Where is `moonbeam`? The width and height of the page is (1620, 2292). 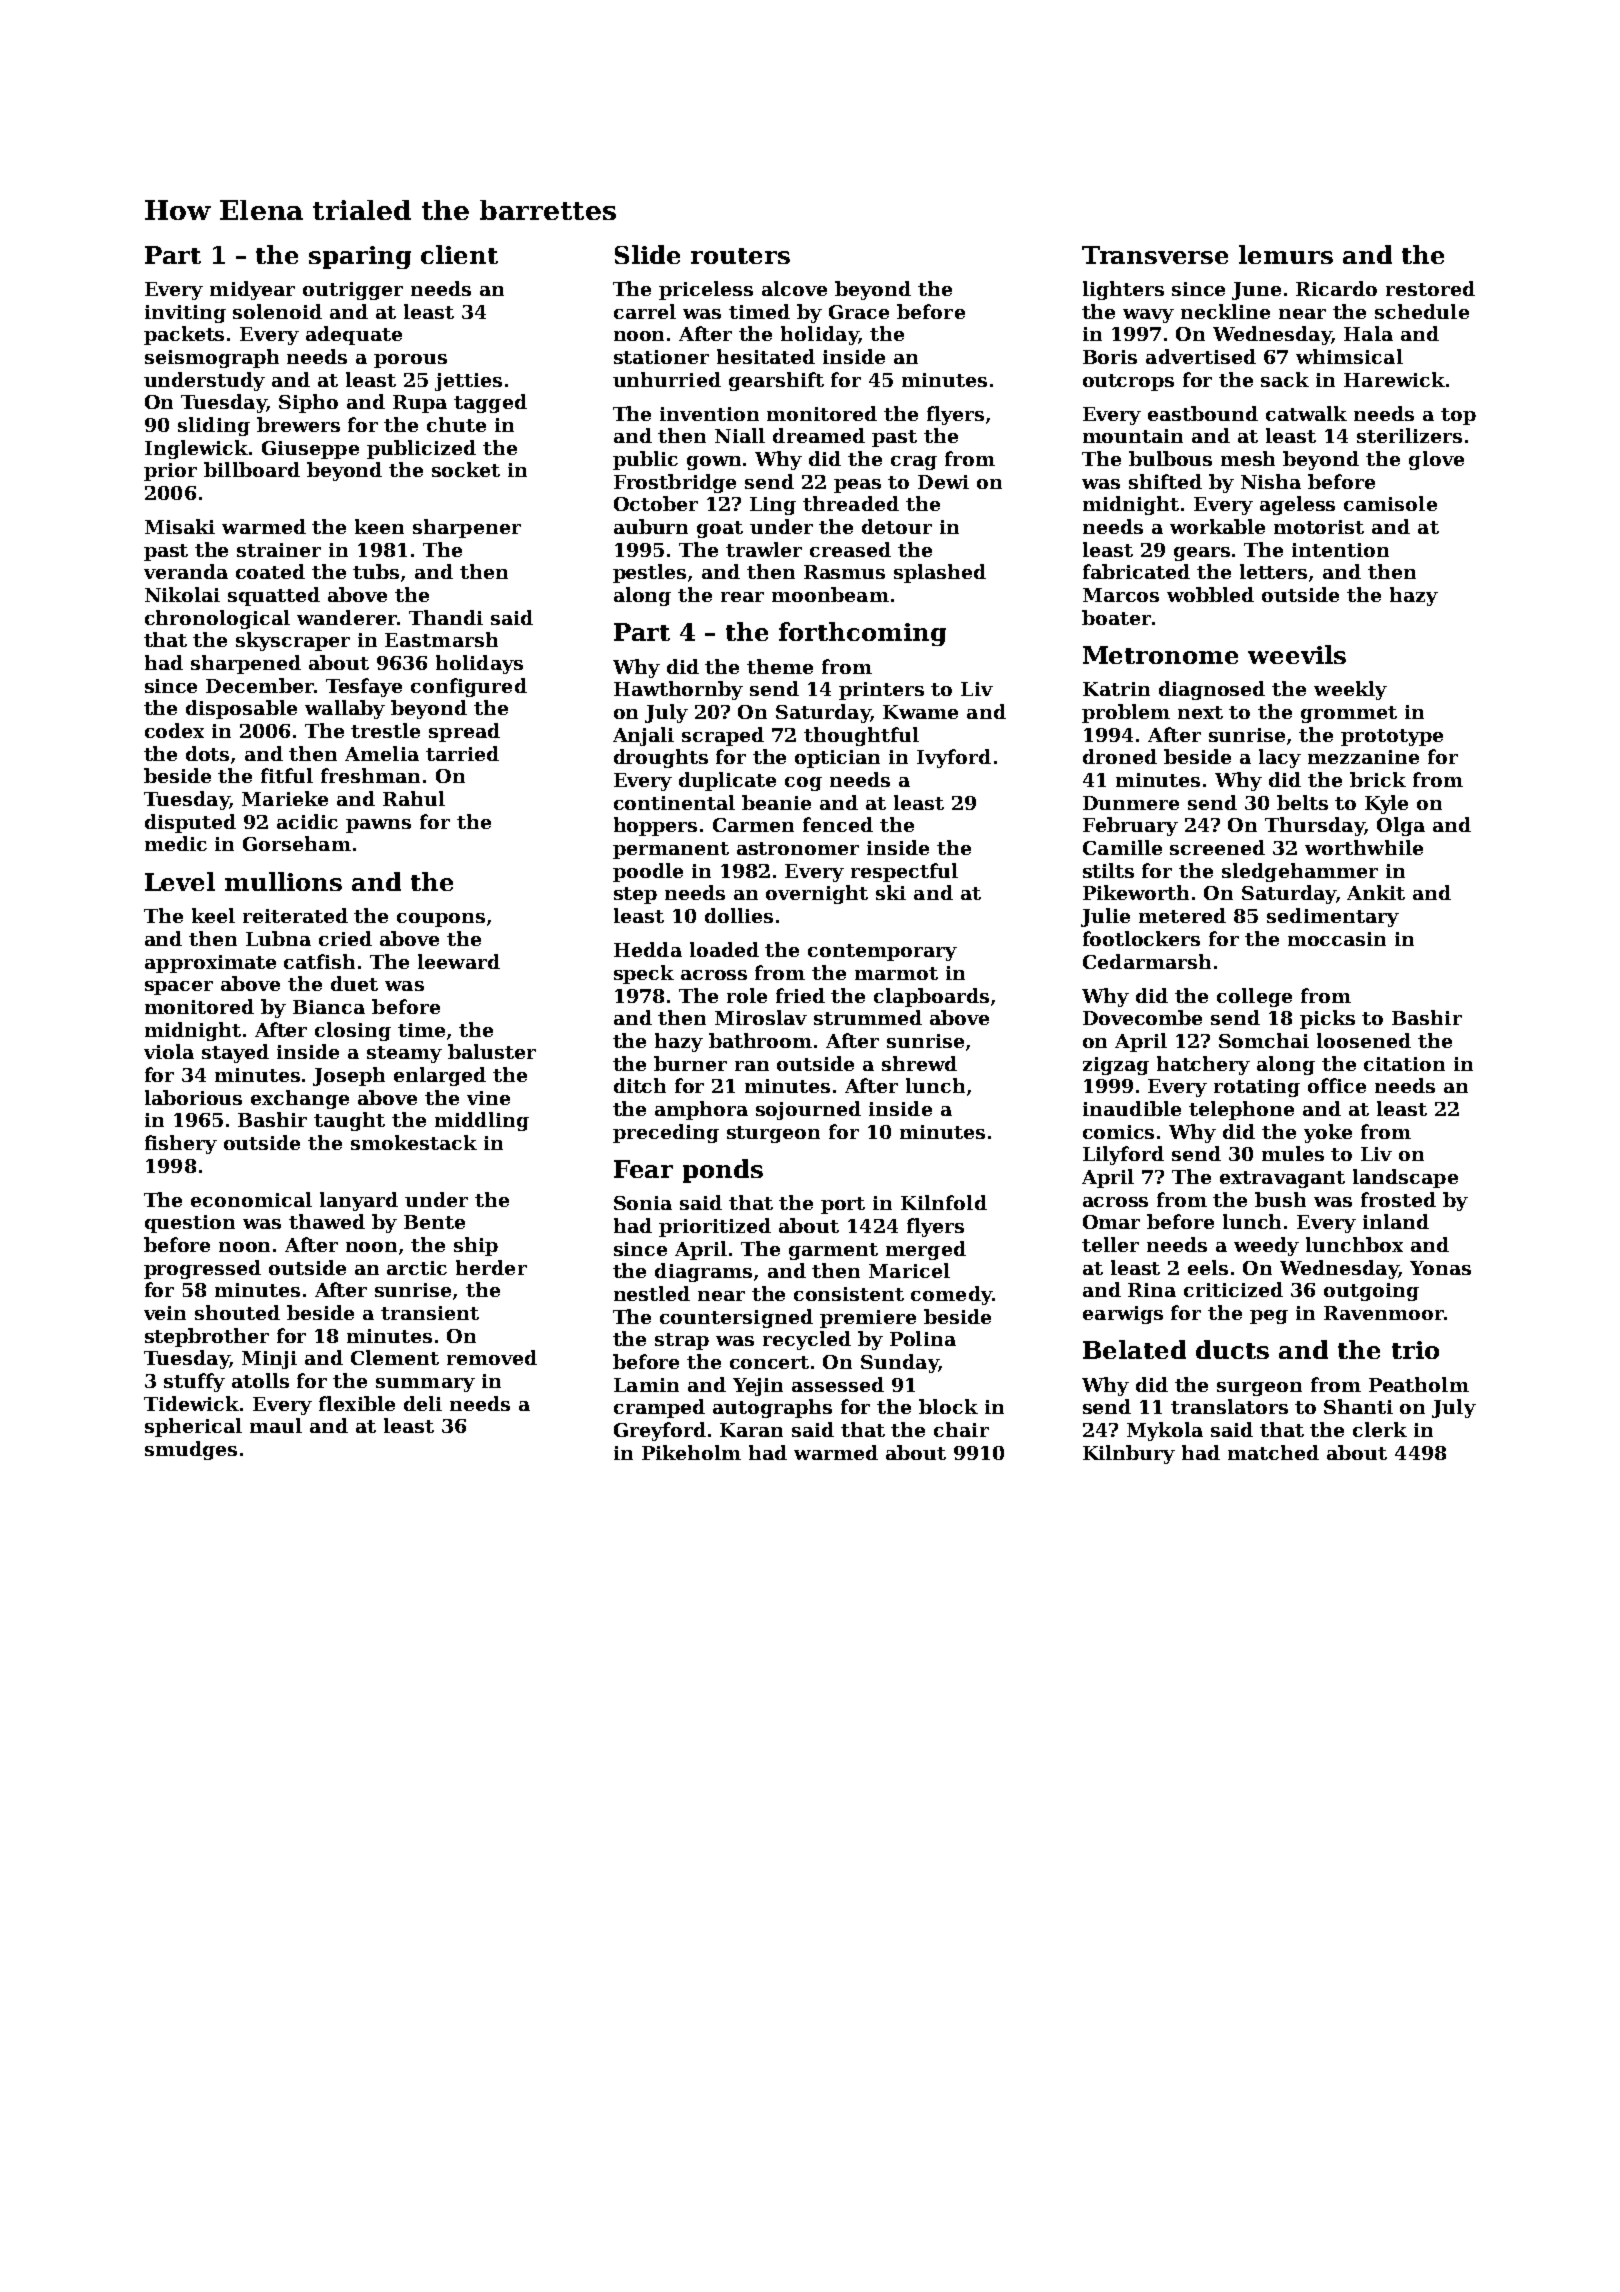 moonbeam is located at coordinates (830, 594).
